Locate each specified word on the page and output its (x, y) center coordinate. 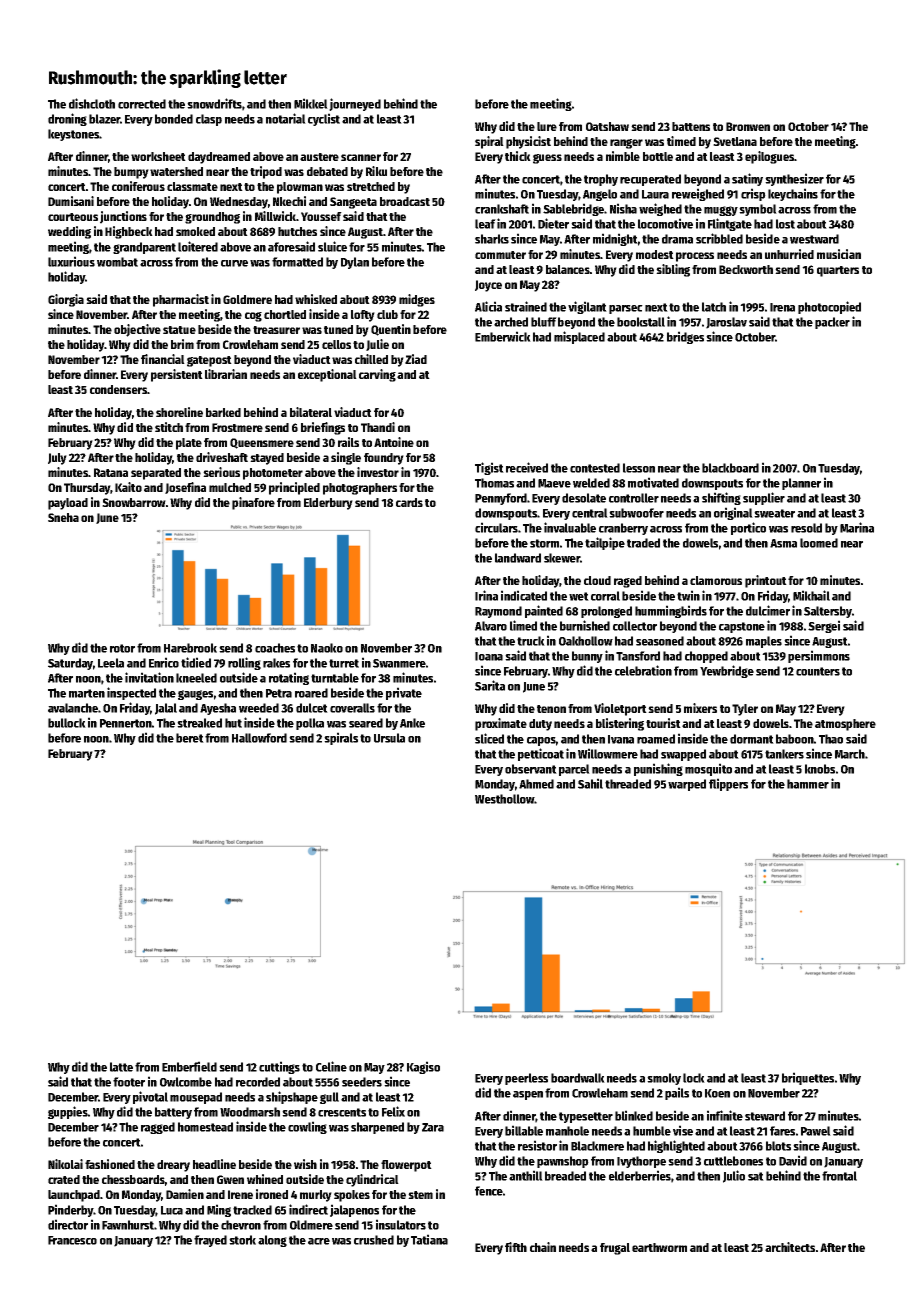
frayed (210, 1241)
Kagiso (423, 1067)
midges (417, 300)
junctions (123, 217)
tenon (551, 709)
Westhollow (505, 799)
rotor (122, 648)
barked (223, 412)
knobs (820, 769)
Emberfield (189, 1066)
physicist (528, 142)
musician (839, 254)
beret (190, 738)
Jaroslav (726, 323)
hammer (808, 784)
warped (687, 785)
